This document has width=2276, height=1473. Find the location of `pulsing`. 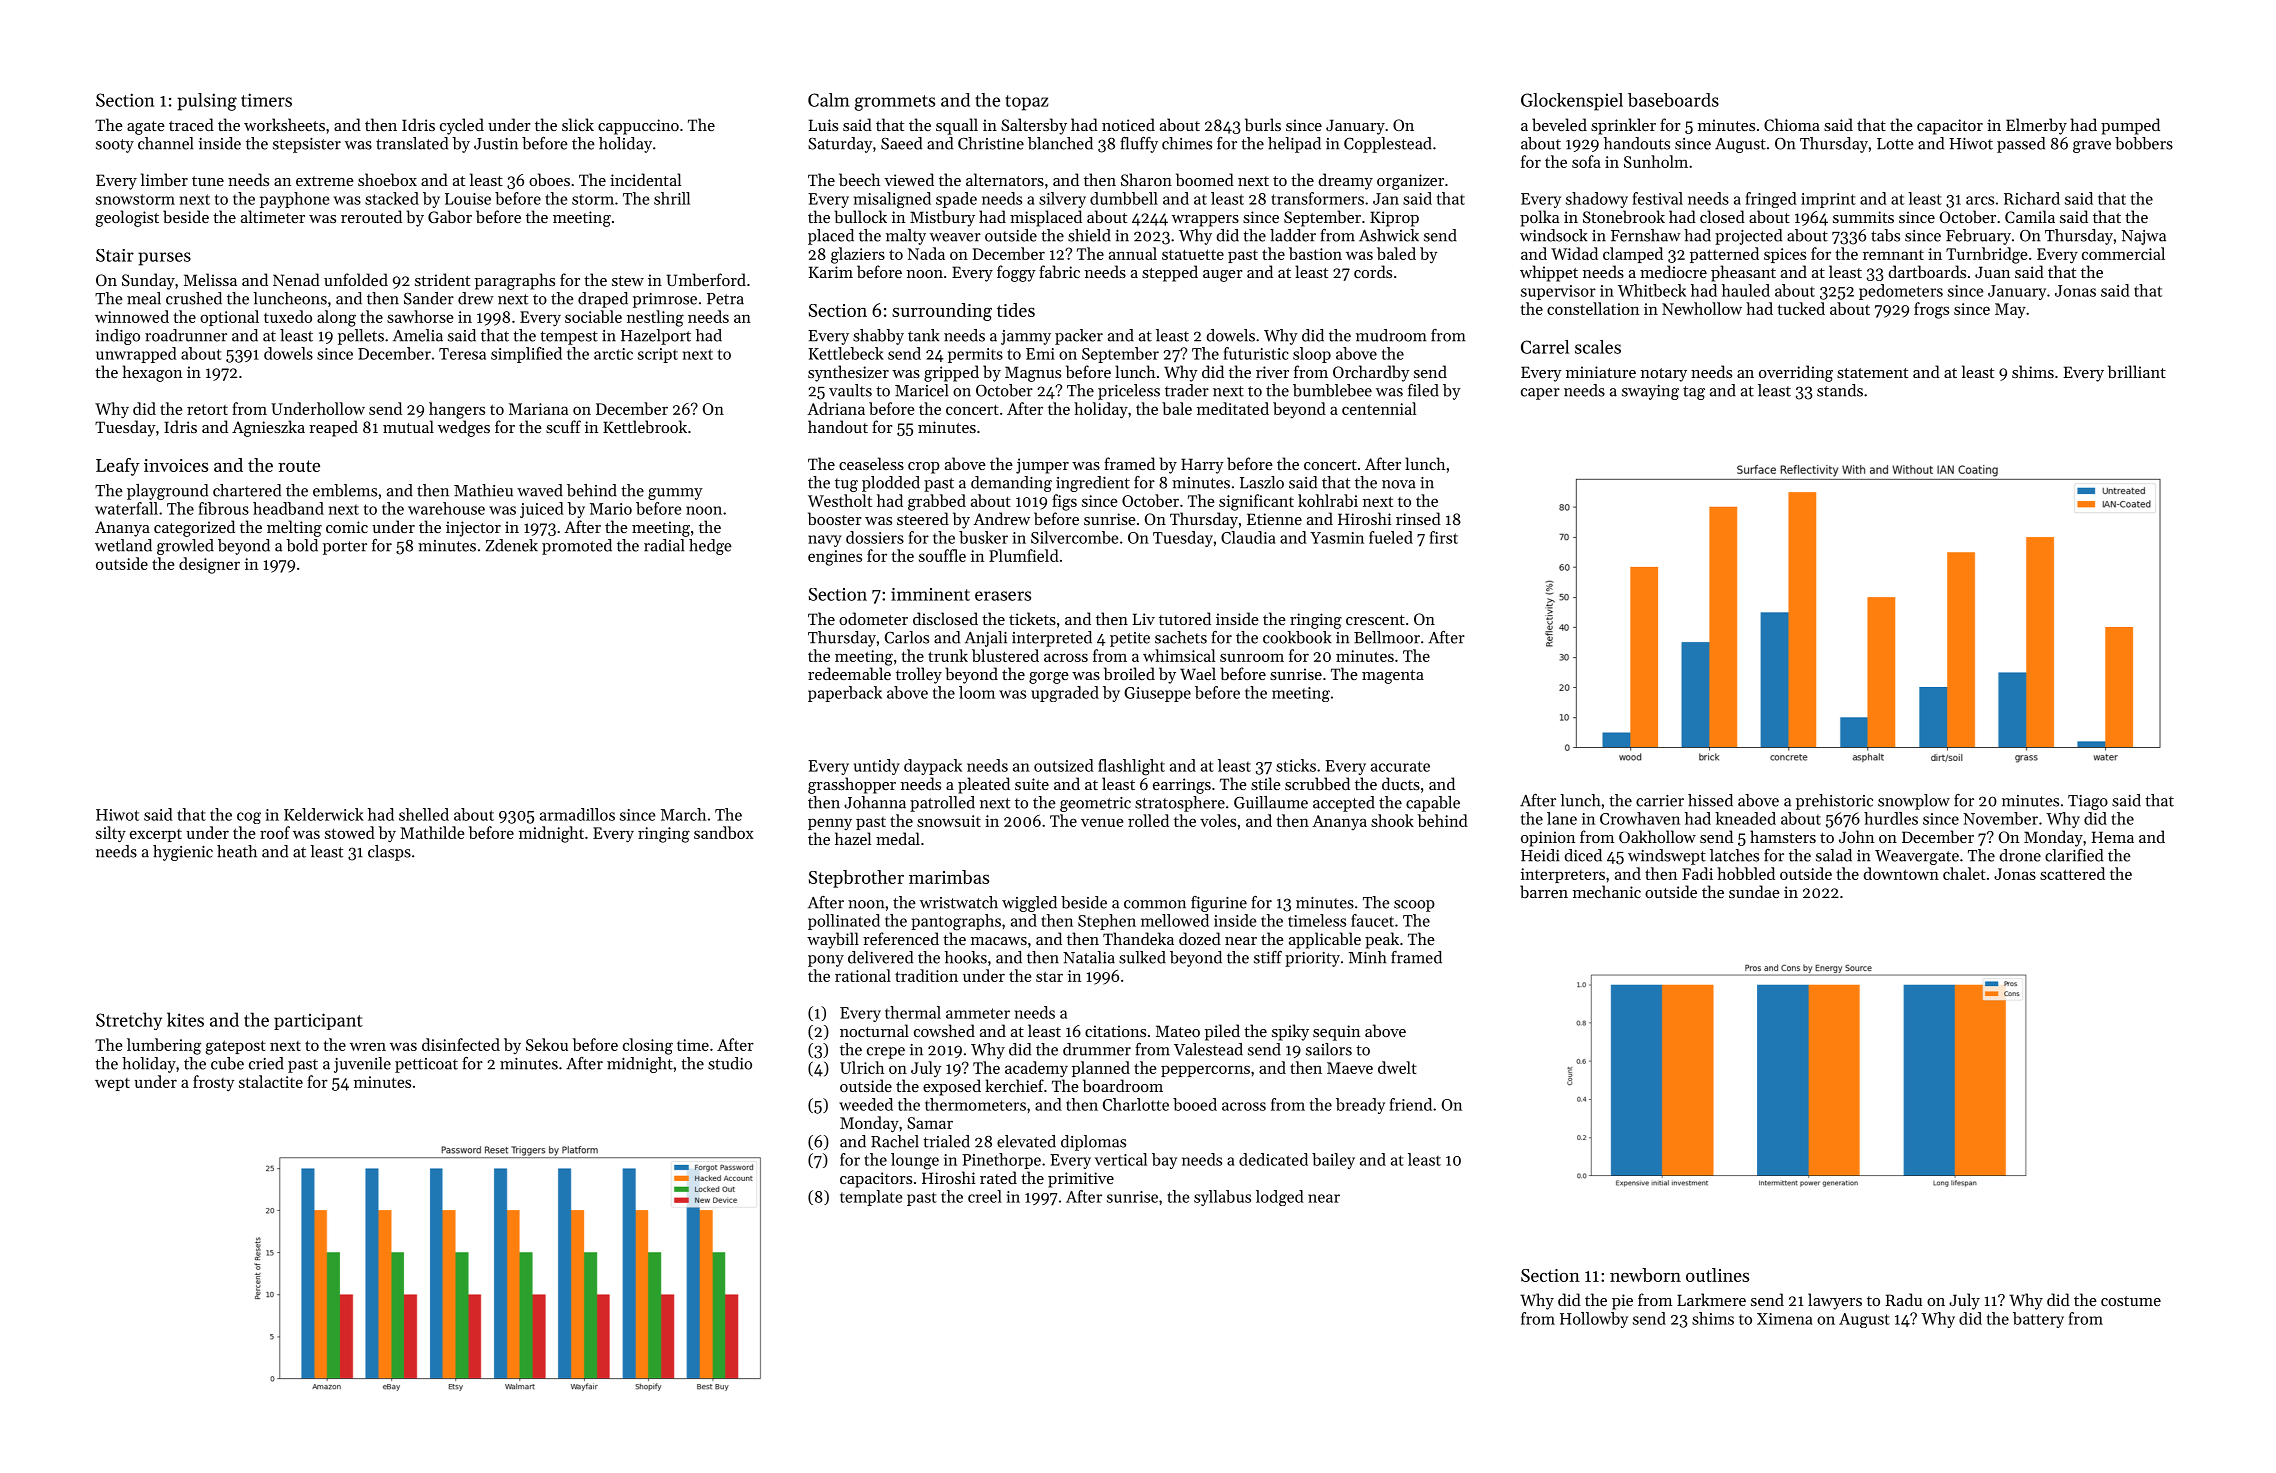

pulsing is located at coordinates (207, 102).
